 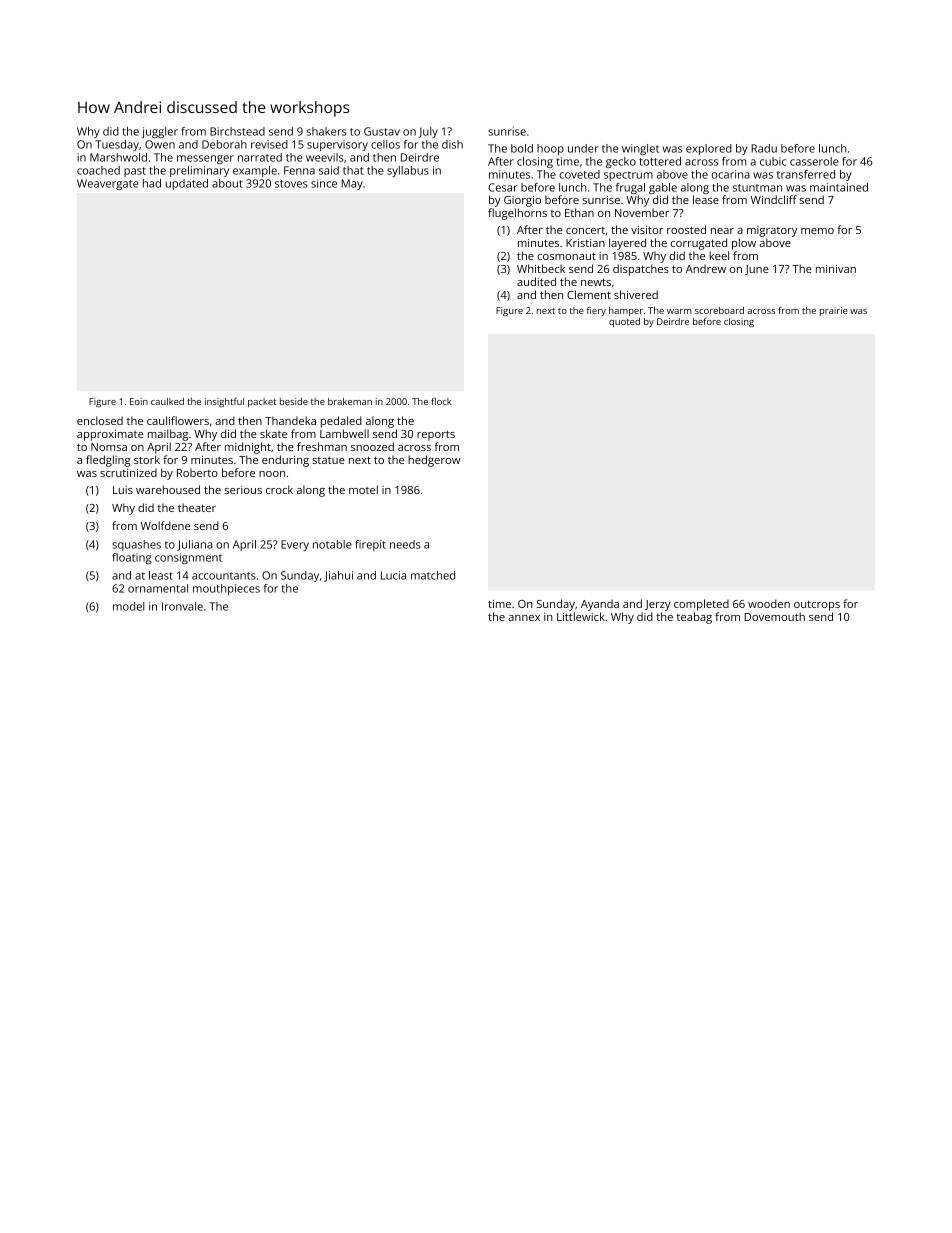 What do you see at coordinates (129, 606) in the image?
I see `model` at bounding box center [129, 606].
